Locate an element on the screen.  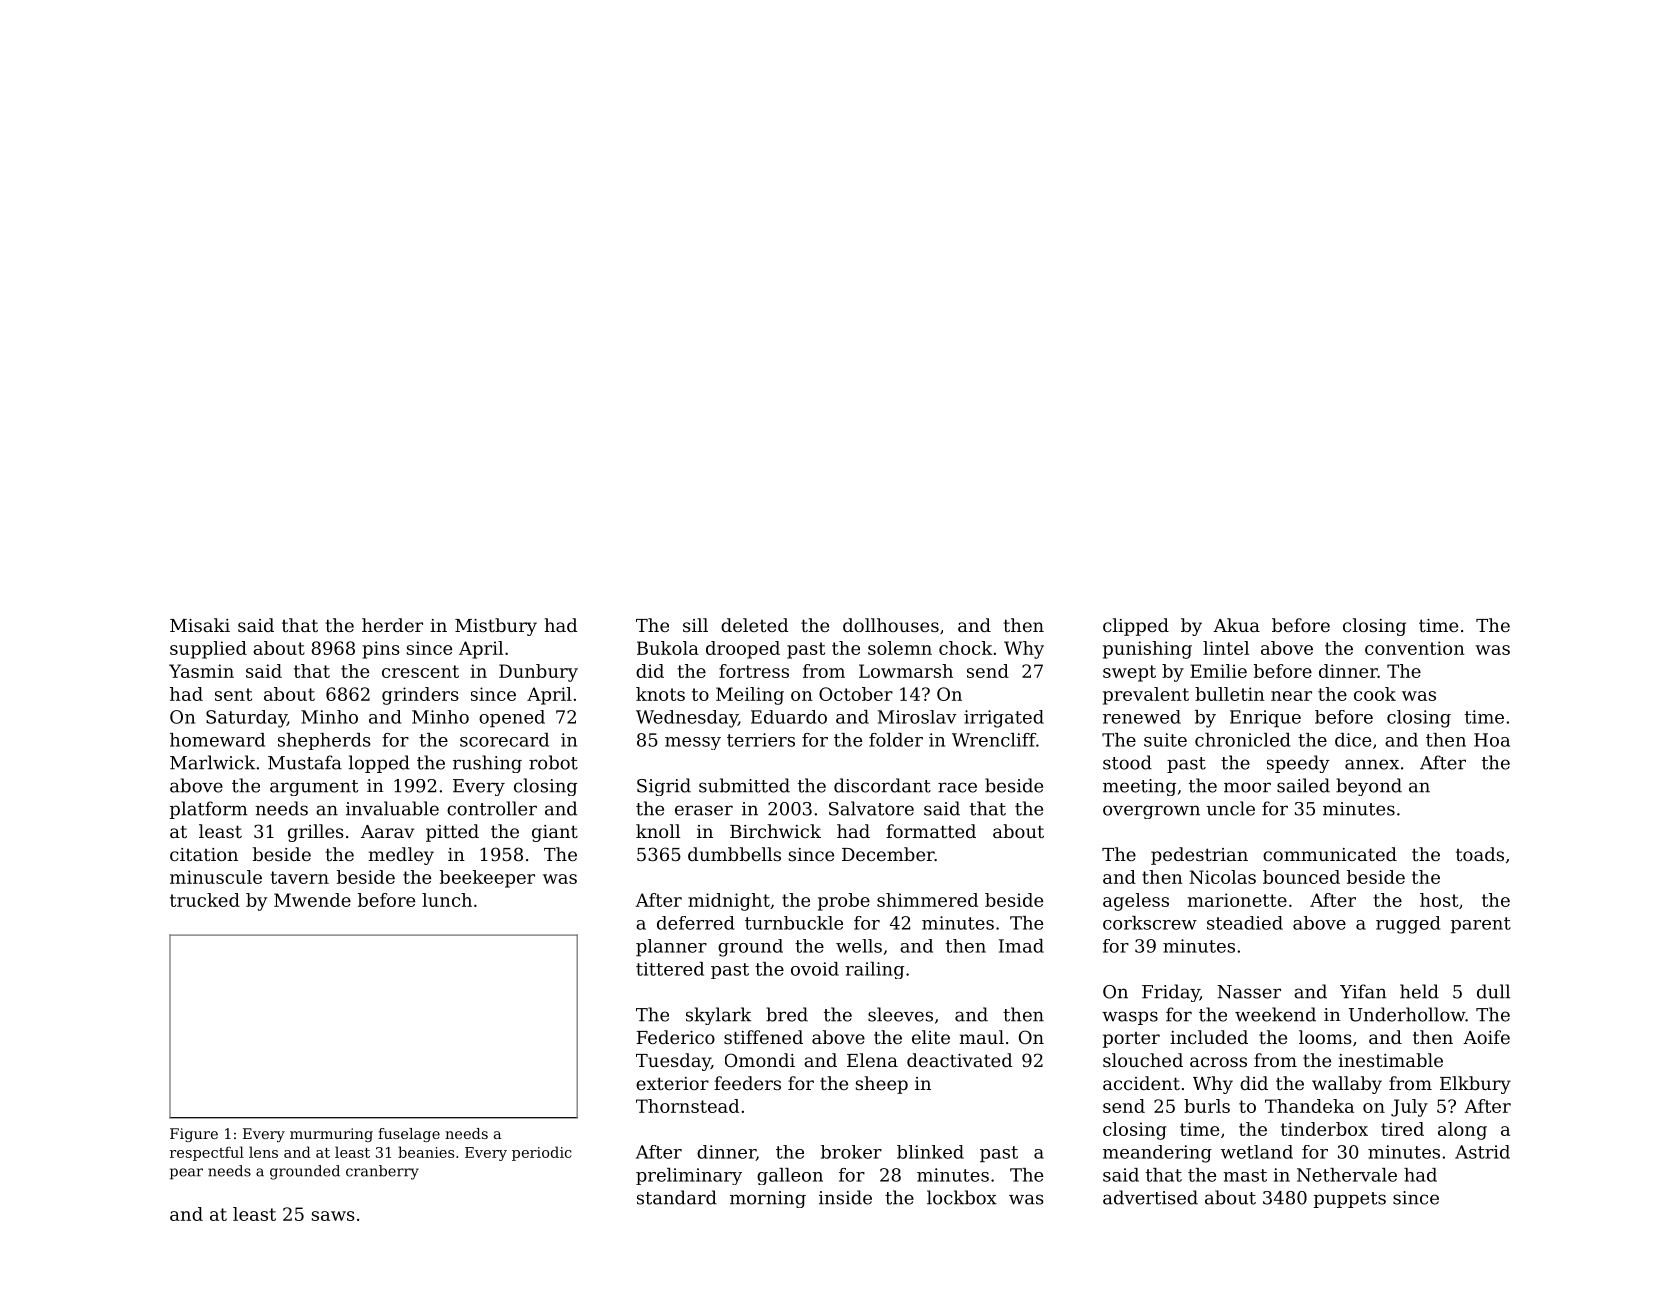
ovoid is located at coordinates (815, 969).
